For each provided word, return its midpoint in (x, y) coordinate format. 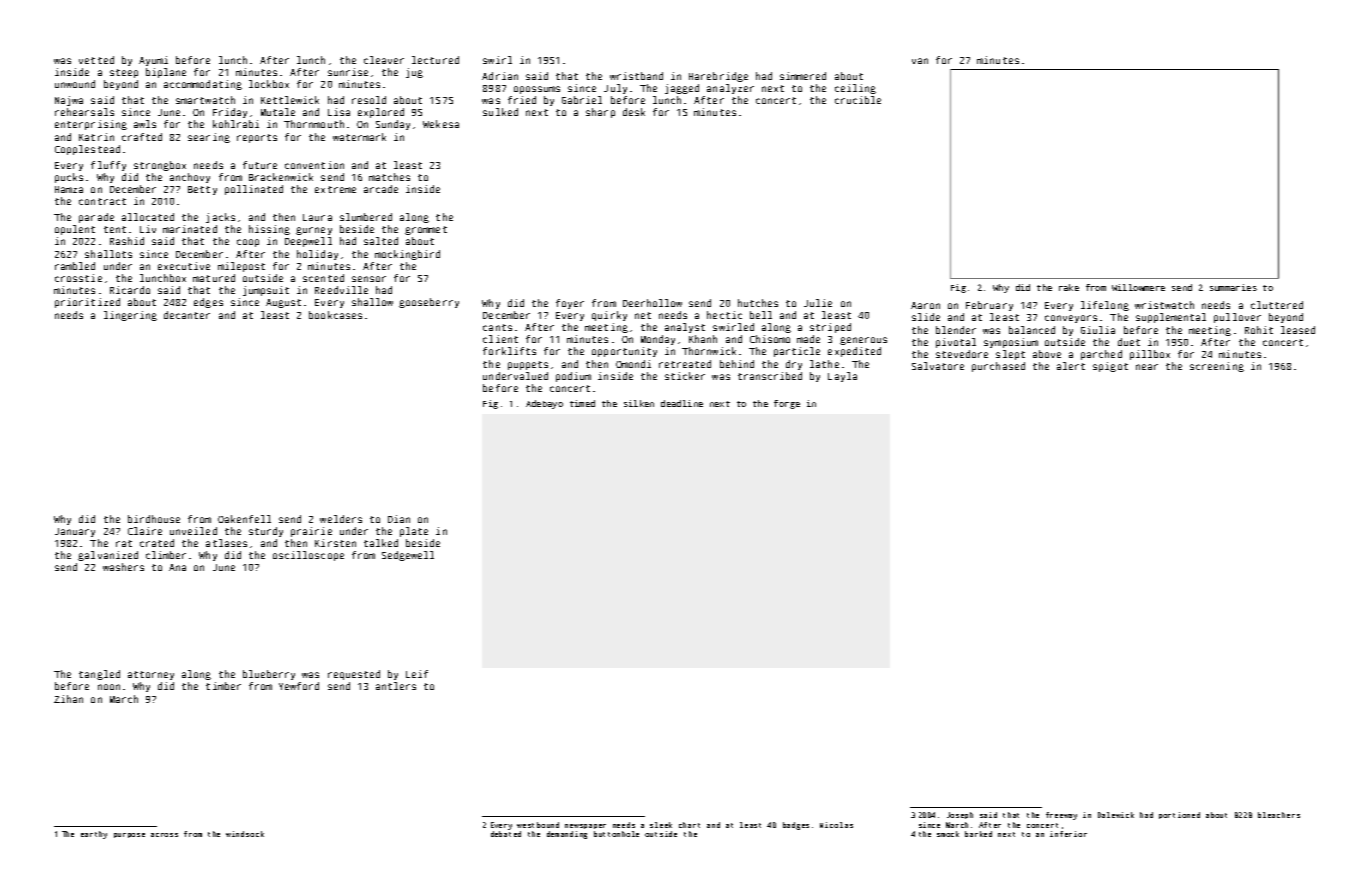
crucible (858, 100)
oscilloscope (308, 556)
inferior (1068, 834)
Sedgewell (408, 556)
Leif (417, 674)
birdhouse (154, 519)
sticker (685, 376)
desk (634, 112)
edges (208, 303)
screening (1217, 367)
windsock (245, 834)
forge (787, 404)
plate (414, 532)
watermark (359, 137)
